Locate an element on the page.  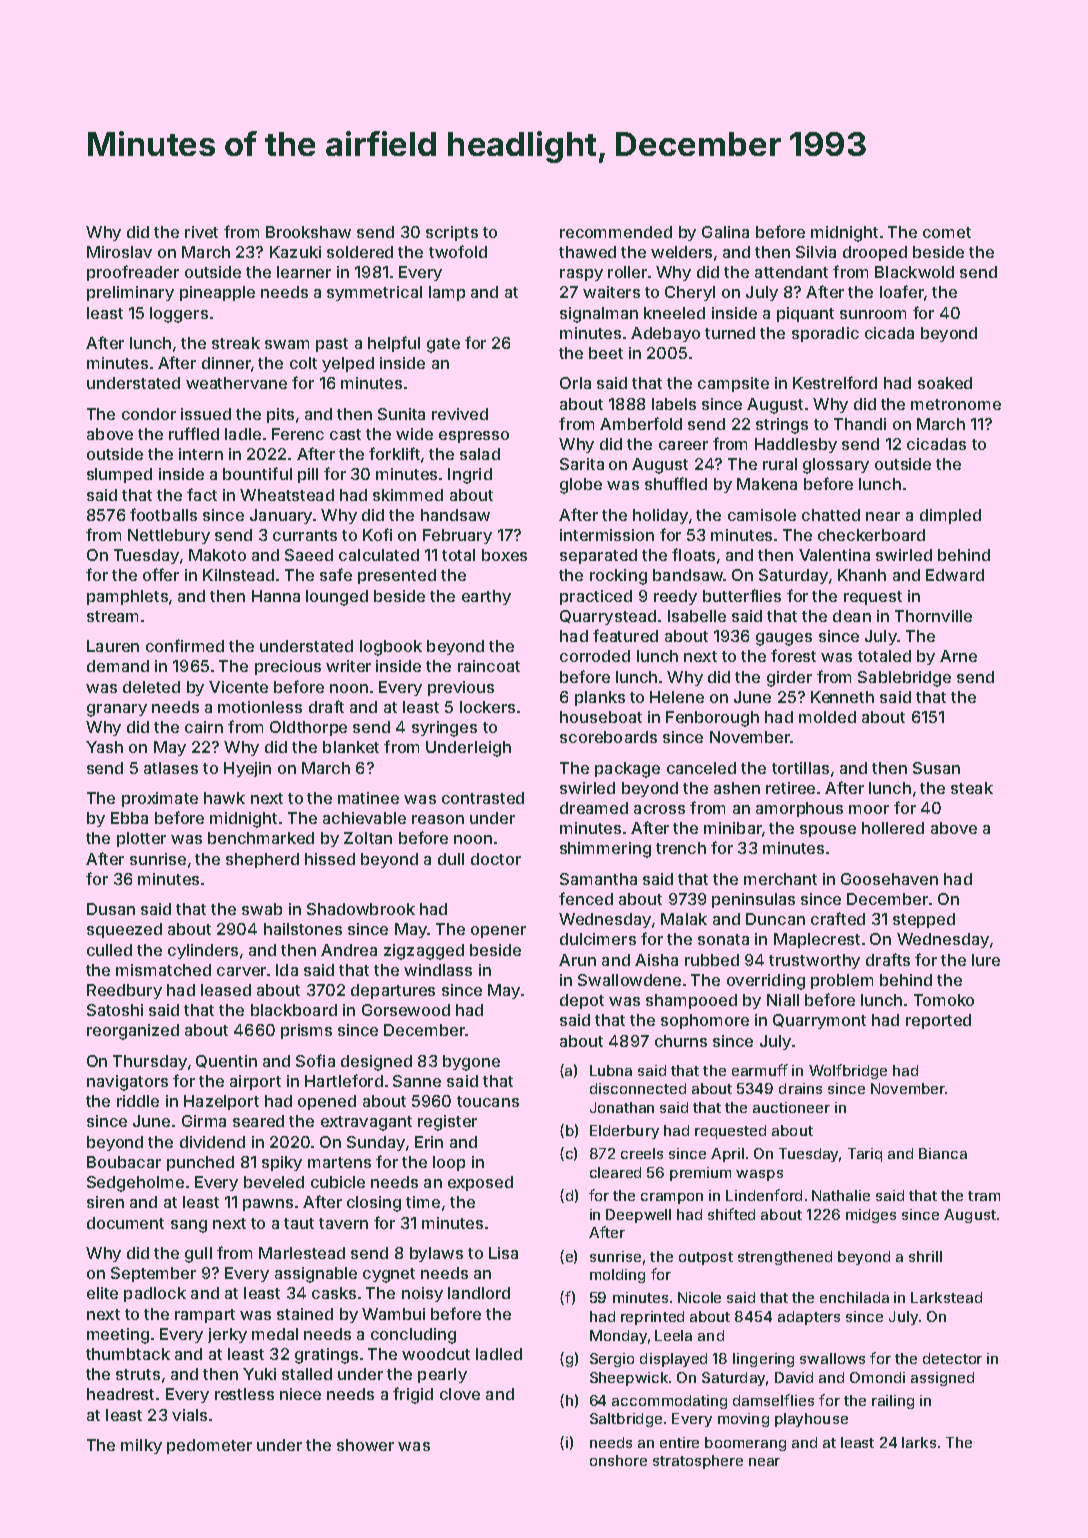
Brookshaw is located at coordinates (308, 232).
